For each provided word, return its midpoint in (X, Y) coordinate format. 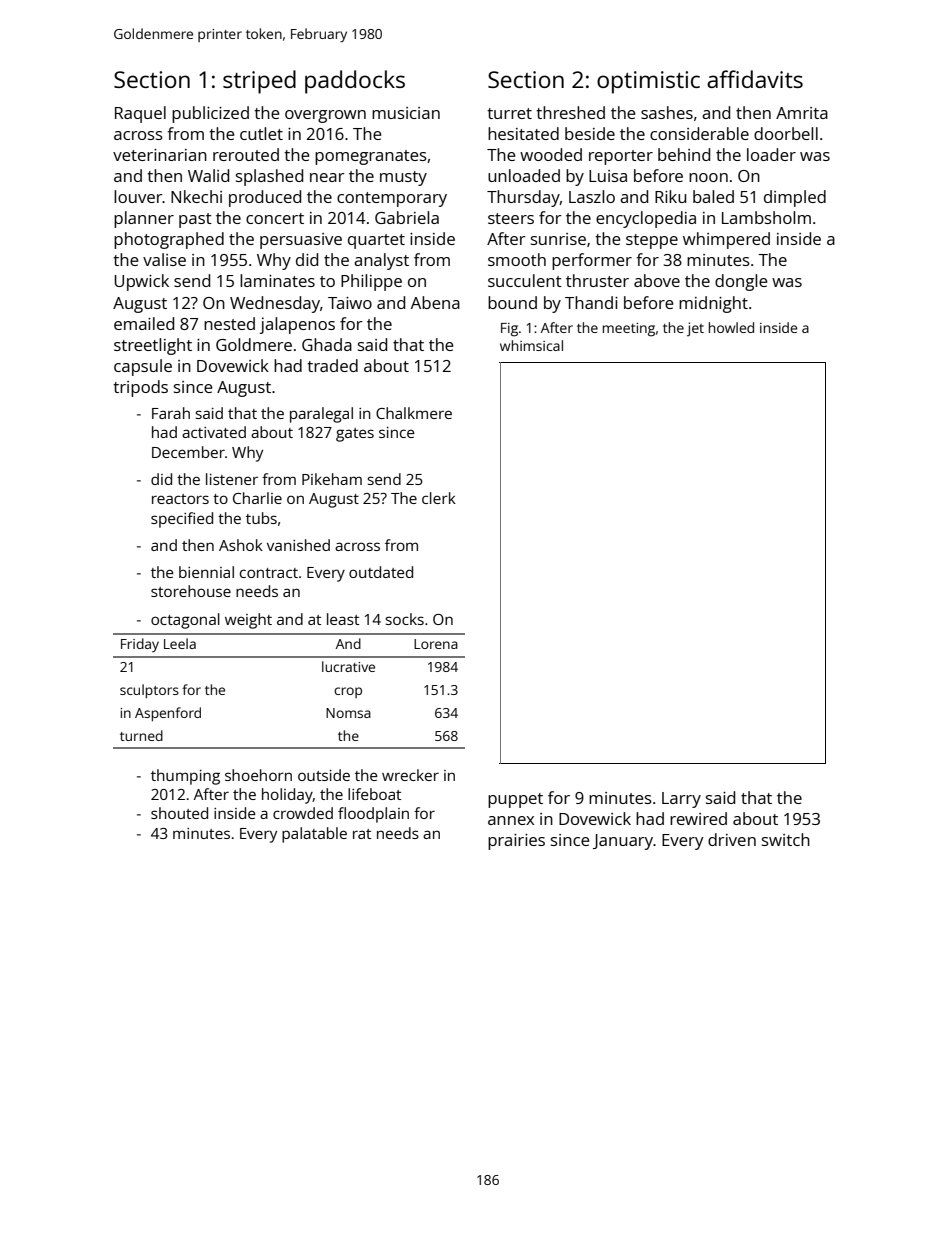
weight (248, 621)
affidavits (755, 79)
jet (695, 329)
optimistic (648, 82)
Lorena (436, 644)
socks (404, 619)
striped (259, 82)
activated (214, 432)
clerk (439, 498)
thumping (185, 777)
